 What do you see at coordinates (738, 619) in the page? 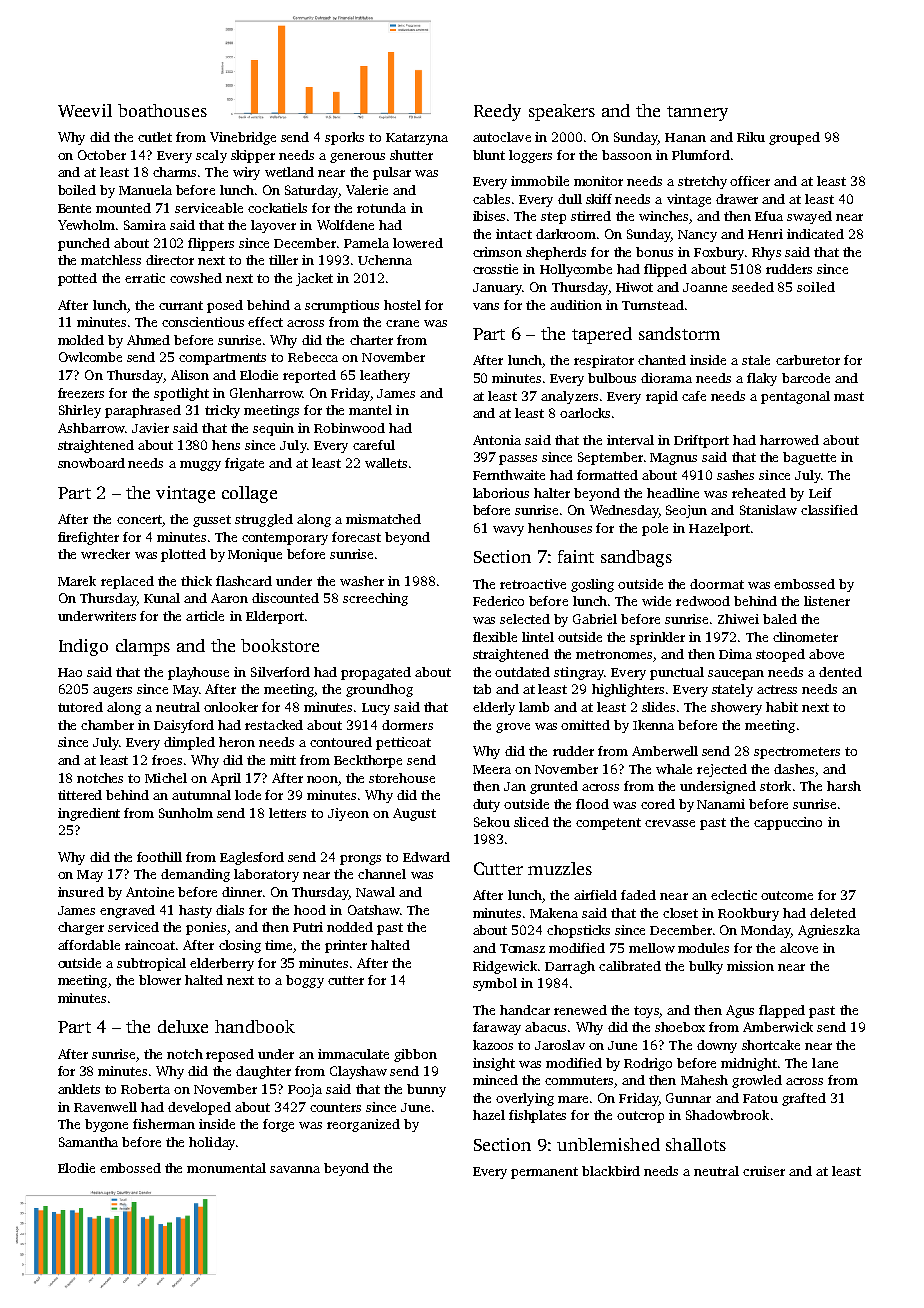
I see `Zhiwei` at bounding box center [738, 619].
